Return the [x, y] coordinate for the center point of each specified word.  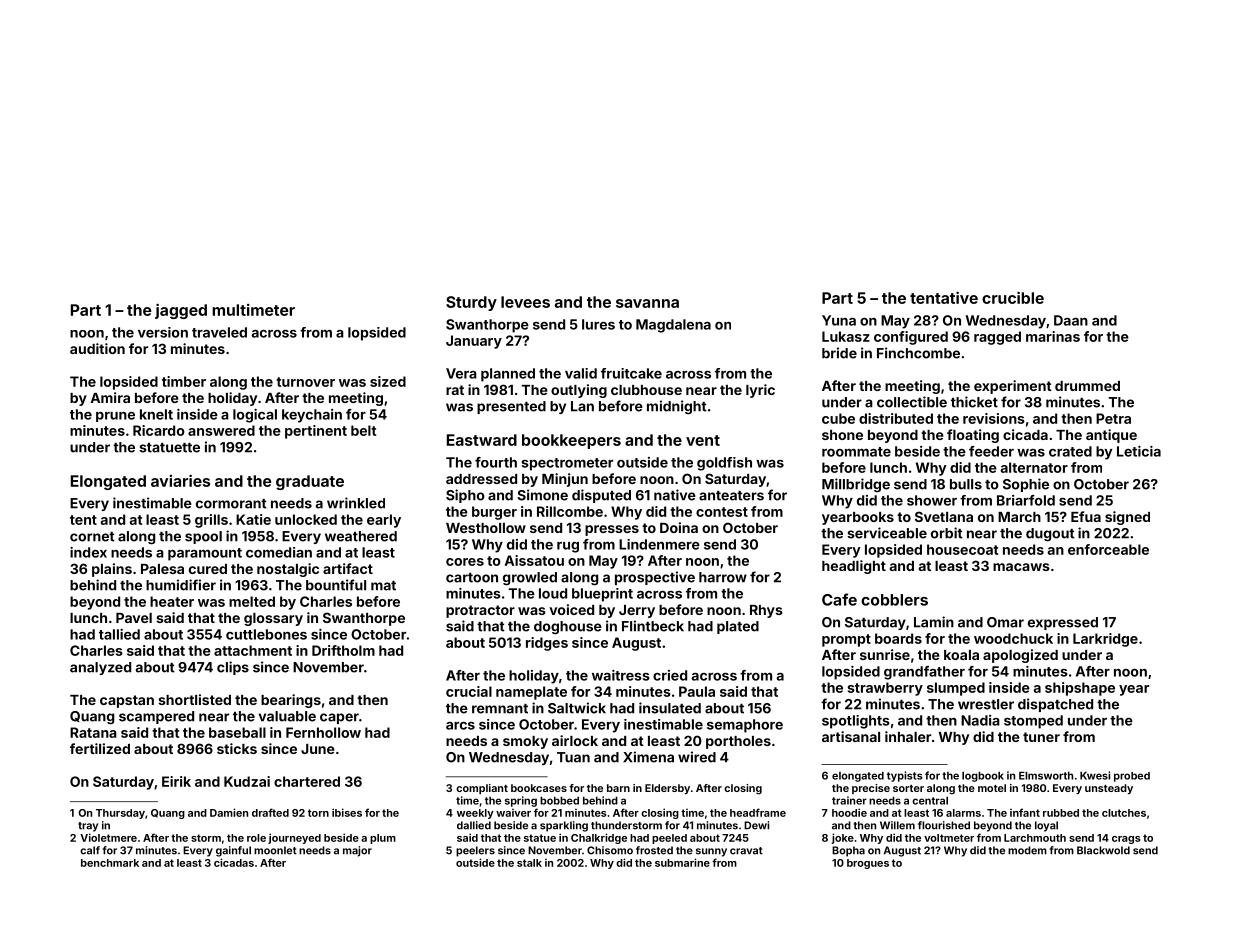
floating [973, 436]
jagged [181, 311]
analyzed [100, 668]
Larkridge [1105, 640]
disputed [601, 496]
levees [525, 302]
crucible [1013, 297]
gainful [233, 851]
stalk [529, 863]
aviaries [180, 480]
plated [738, 627]
